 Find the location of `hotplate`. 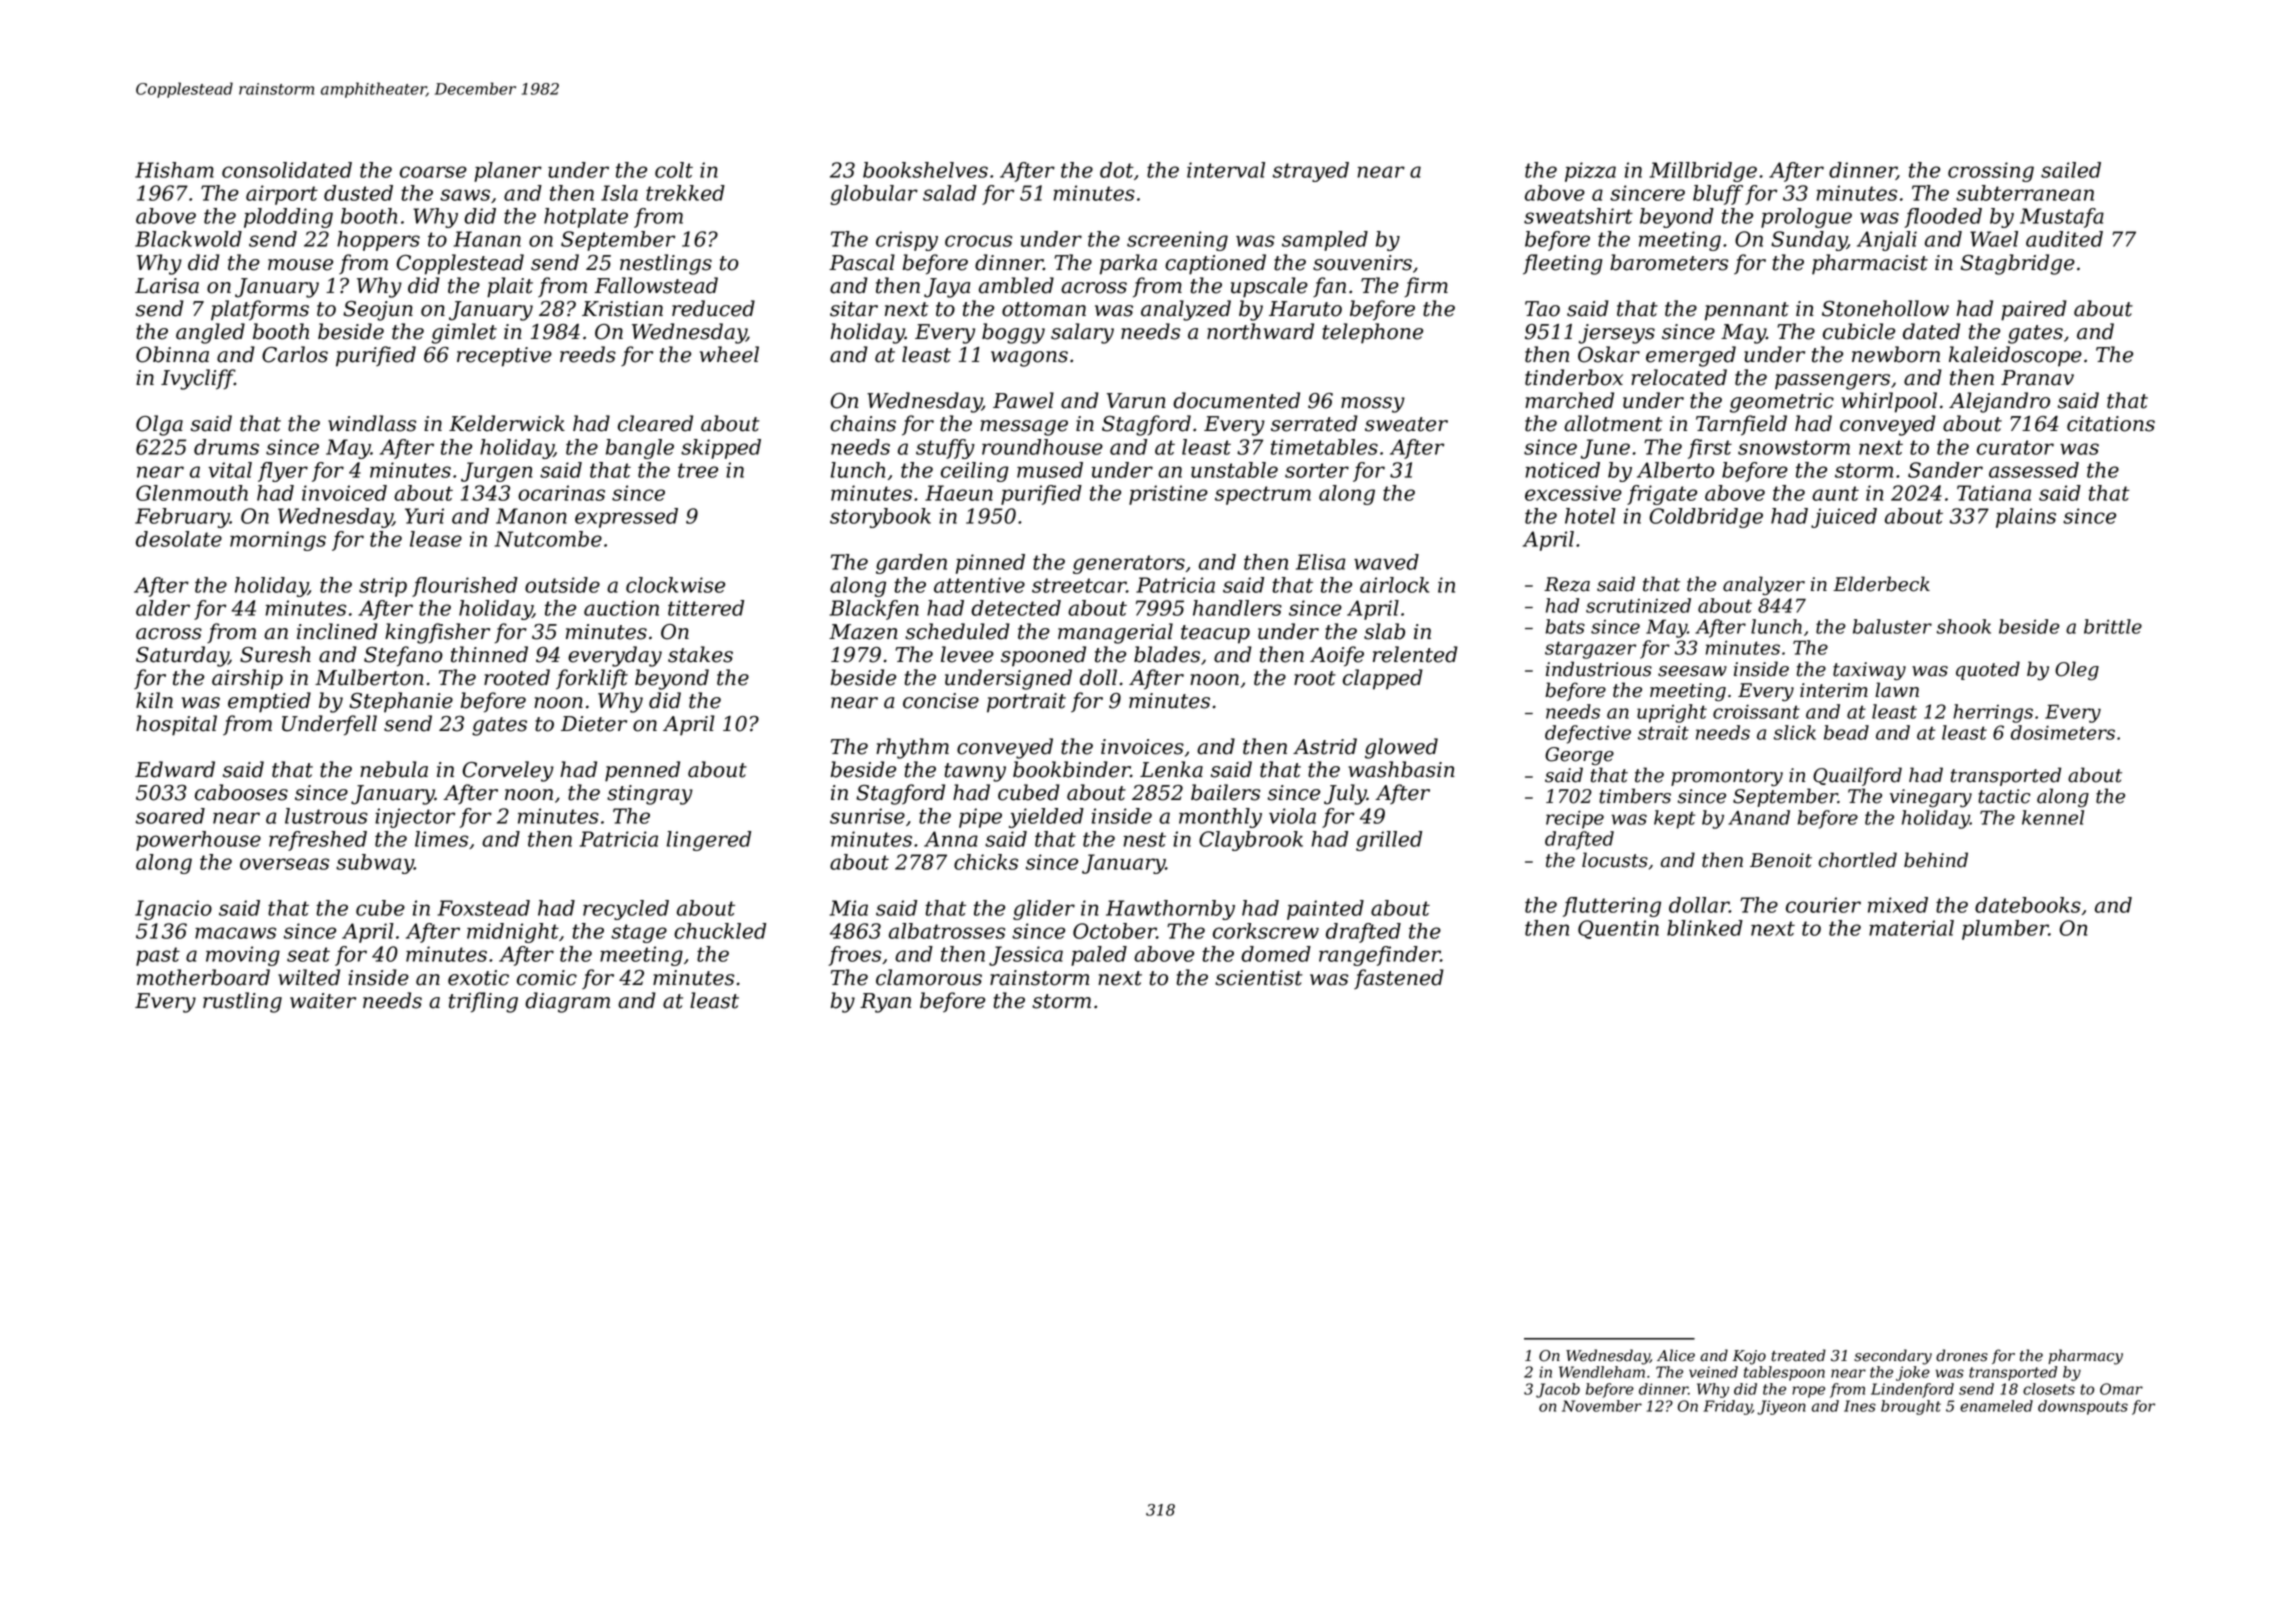

hotplate is located at coordinates (586, 218).
